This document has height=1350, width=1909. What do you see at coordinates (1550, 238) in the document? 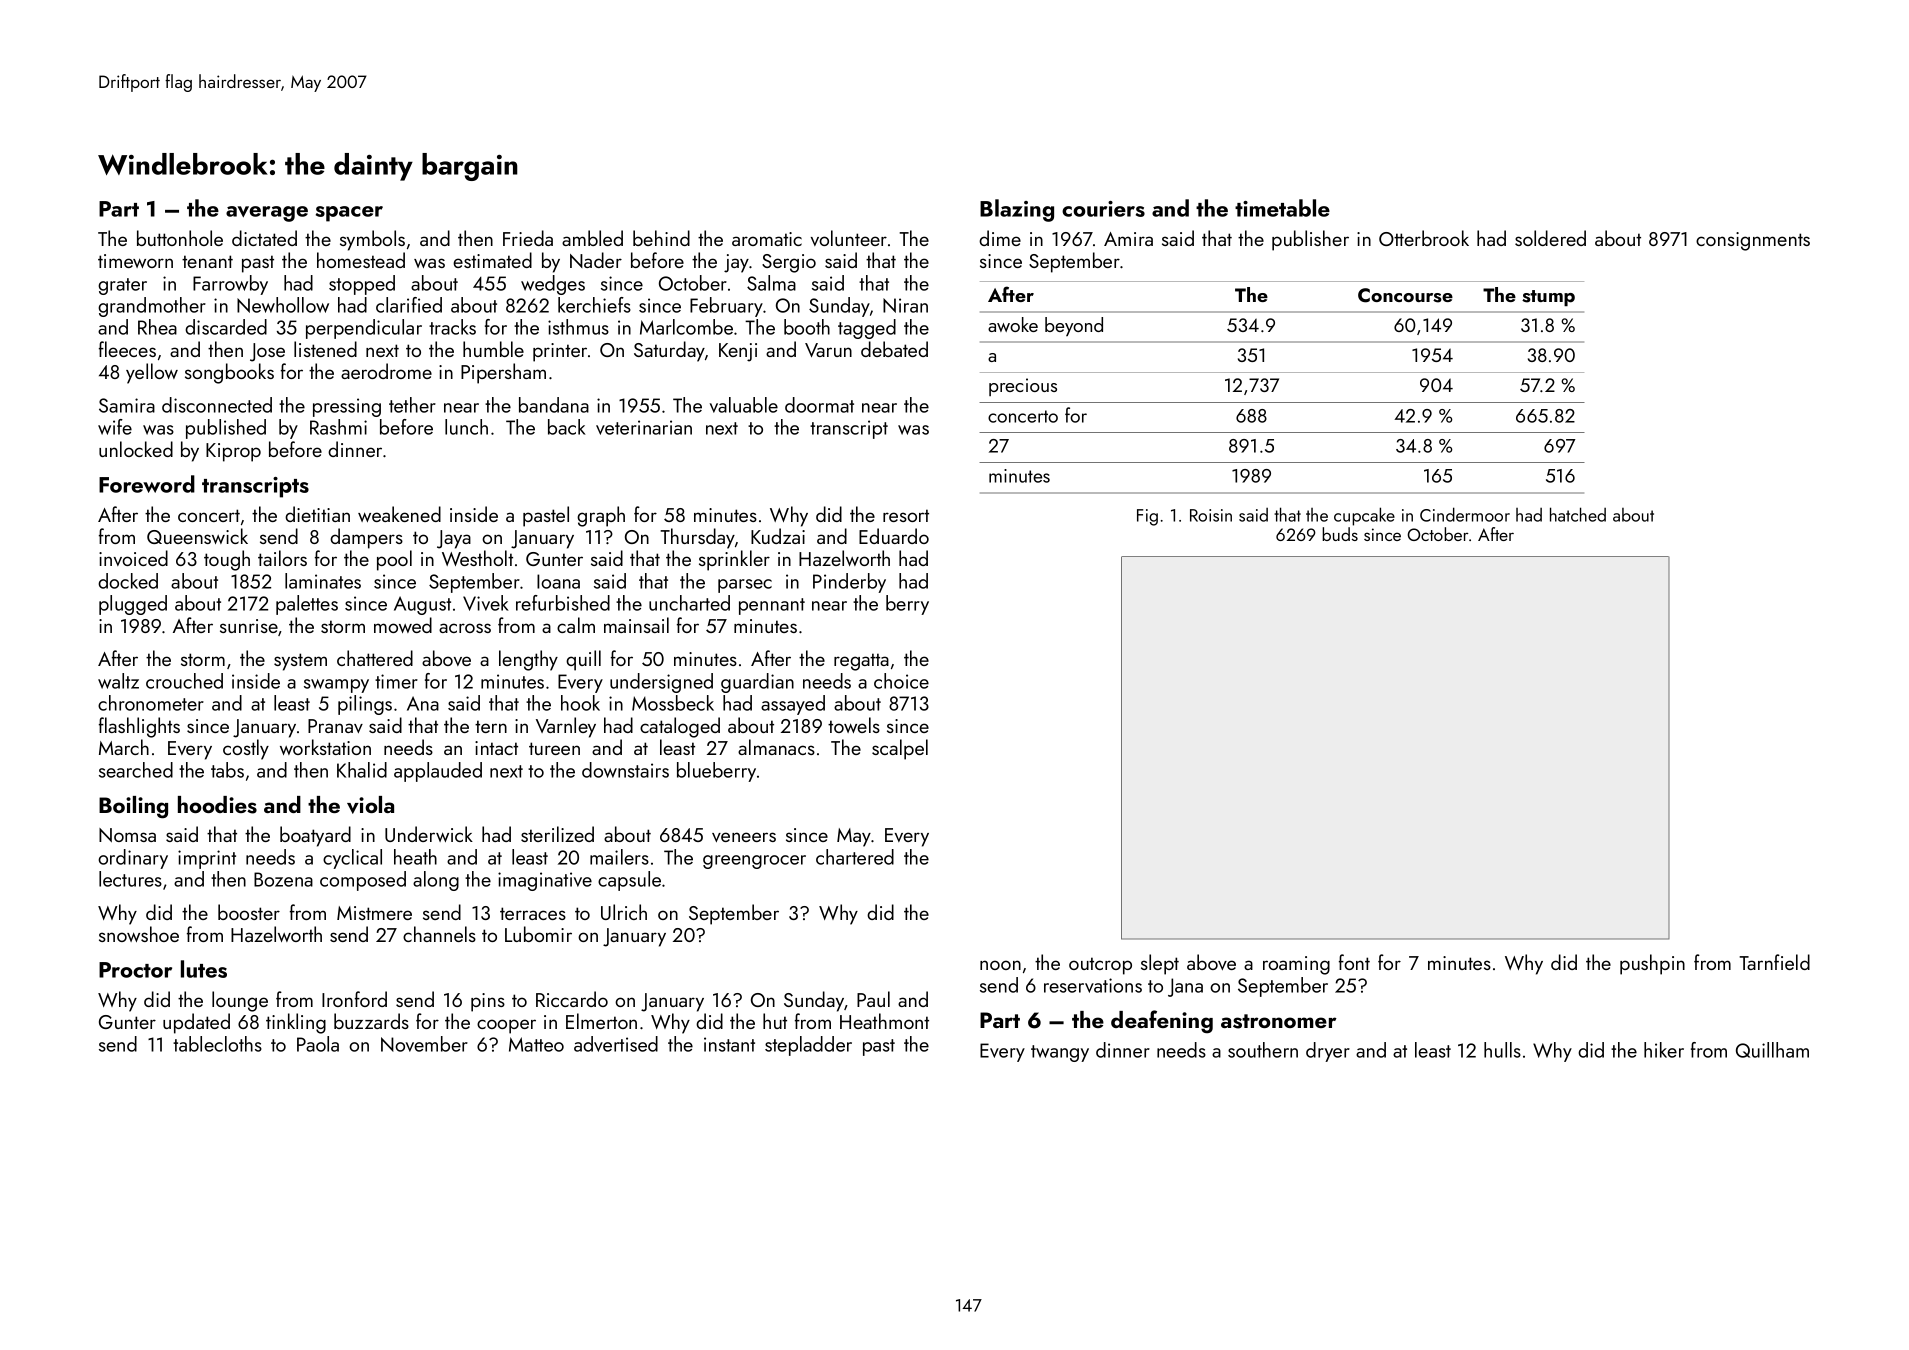
I see `soldered` at bounding box center [1550, 238].
